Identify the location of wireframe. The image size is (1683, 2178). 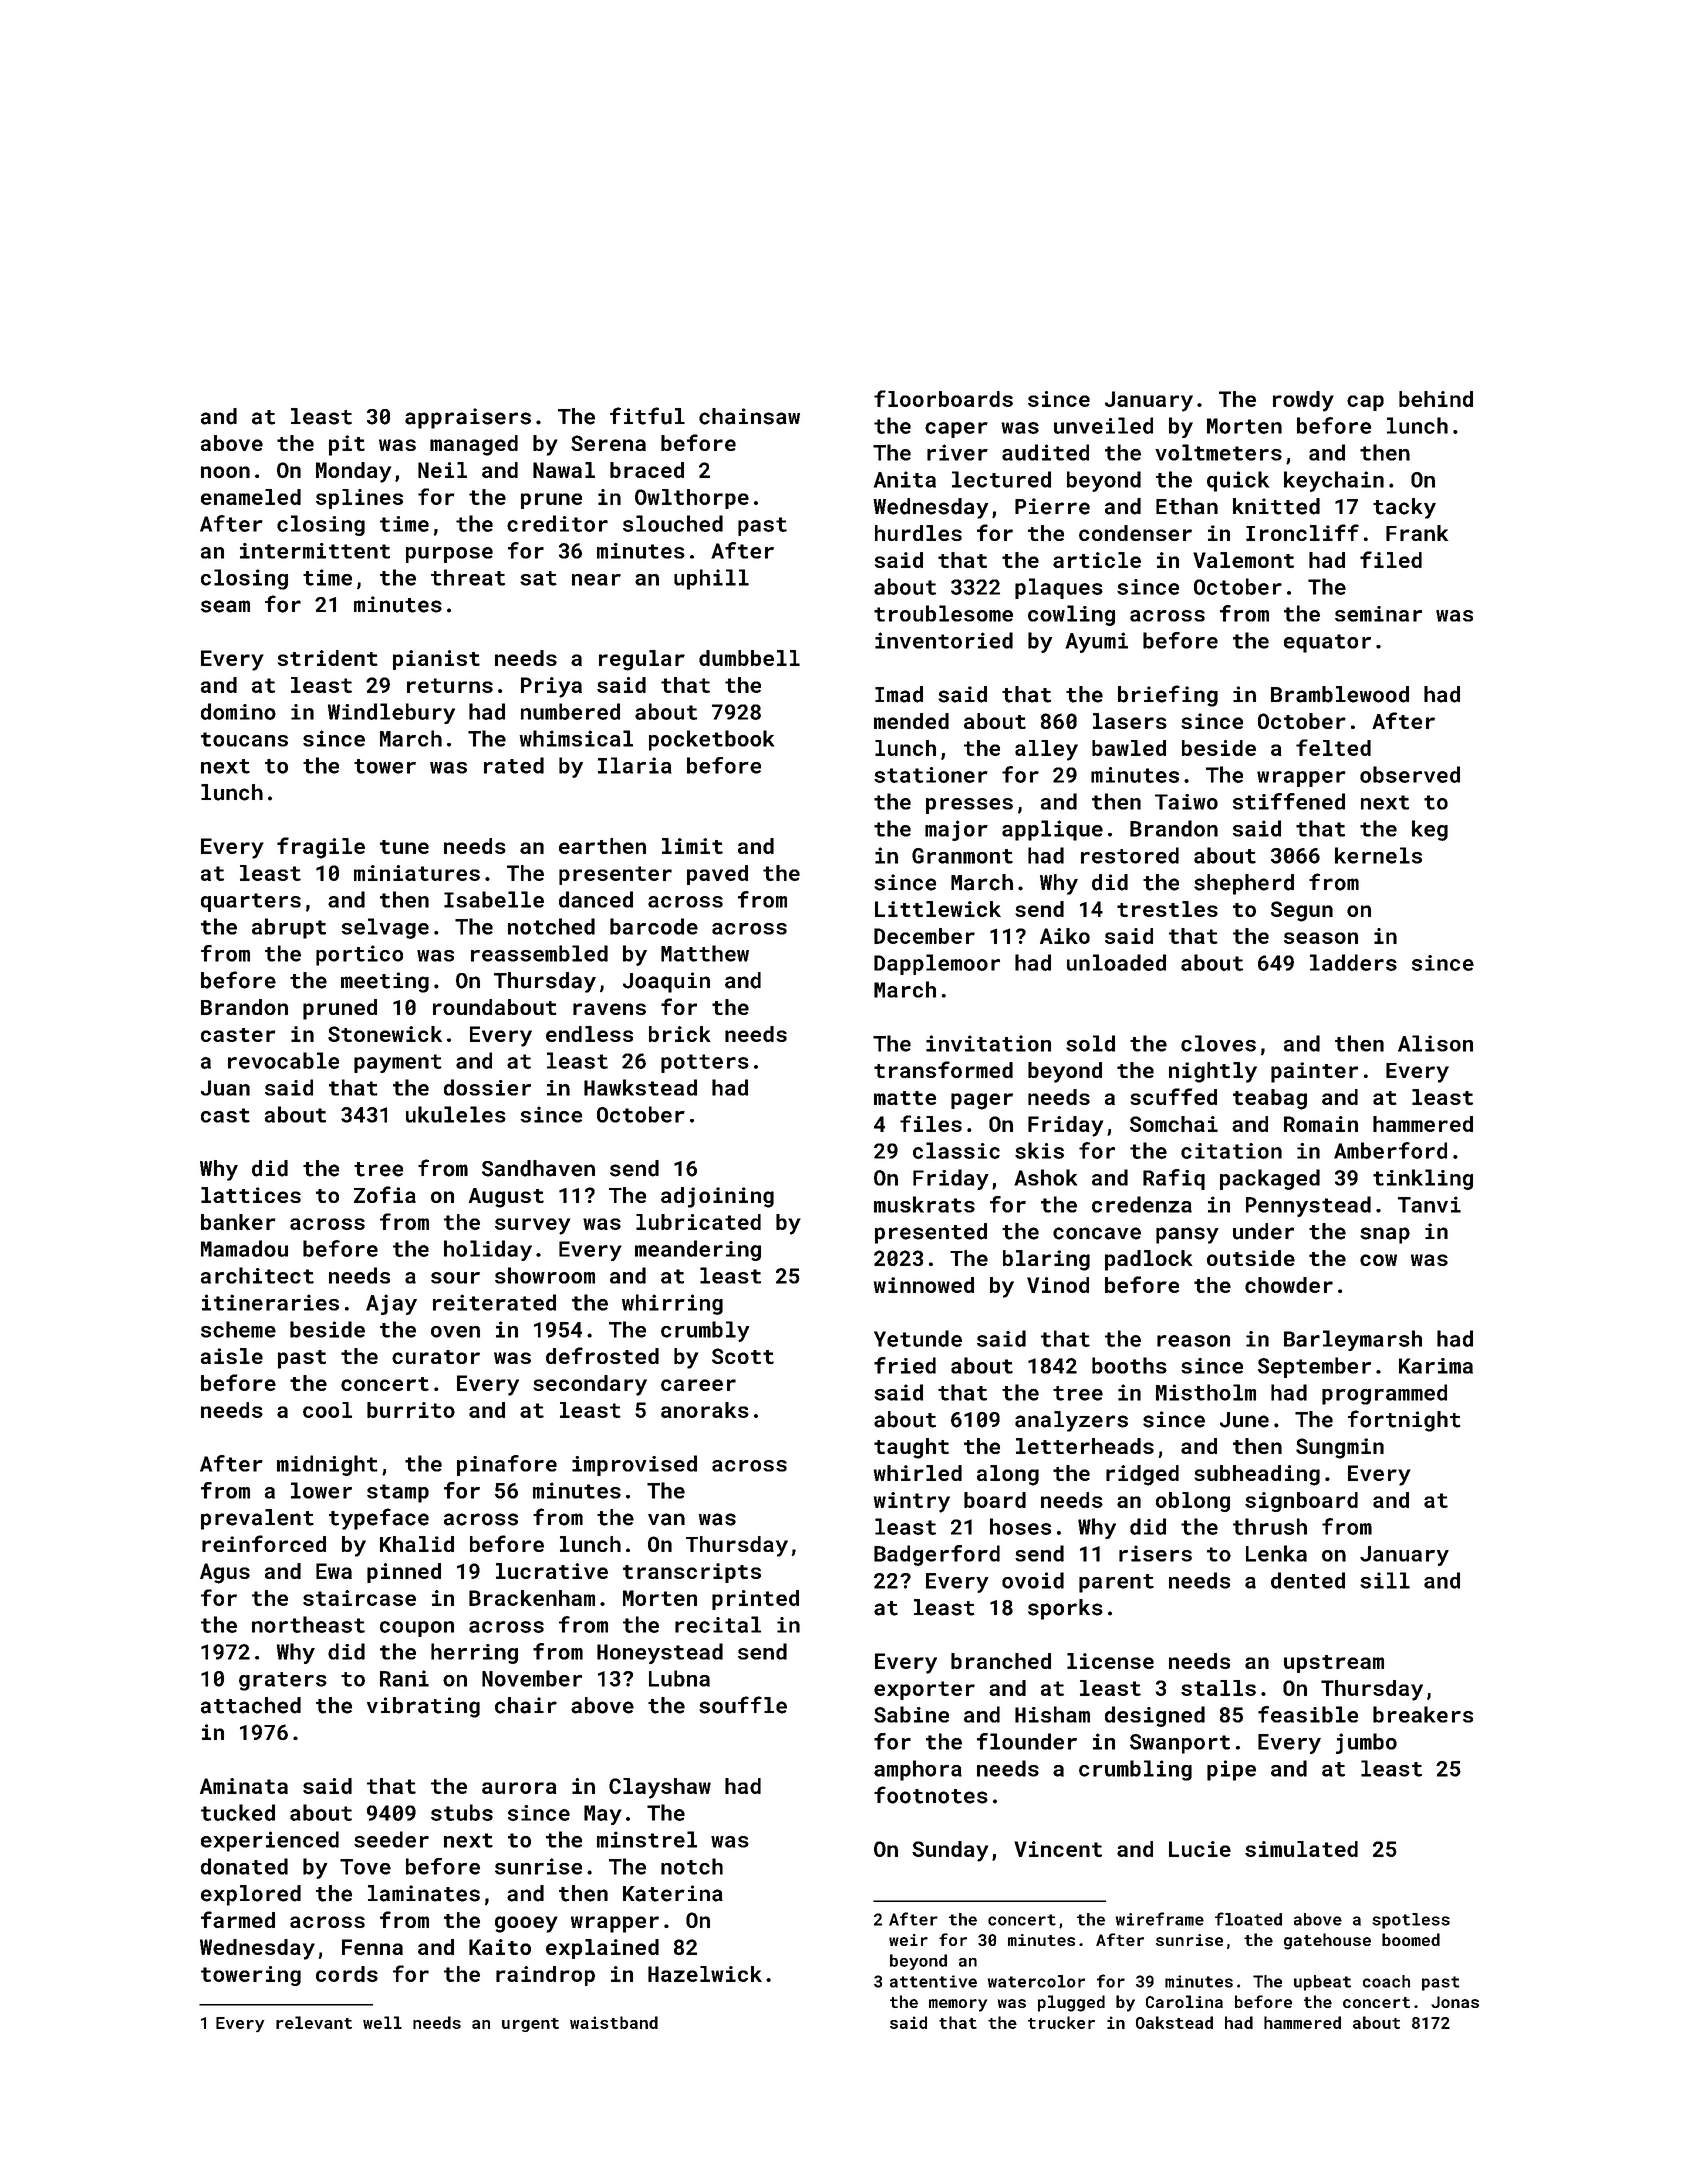
(1160, 1919).
